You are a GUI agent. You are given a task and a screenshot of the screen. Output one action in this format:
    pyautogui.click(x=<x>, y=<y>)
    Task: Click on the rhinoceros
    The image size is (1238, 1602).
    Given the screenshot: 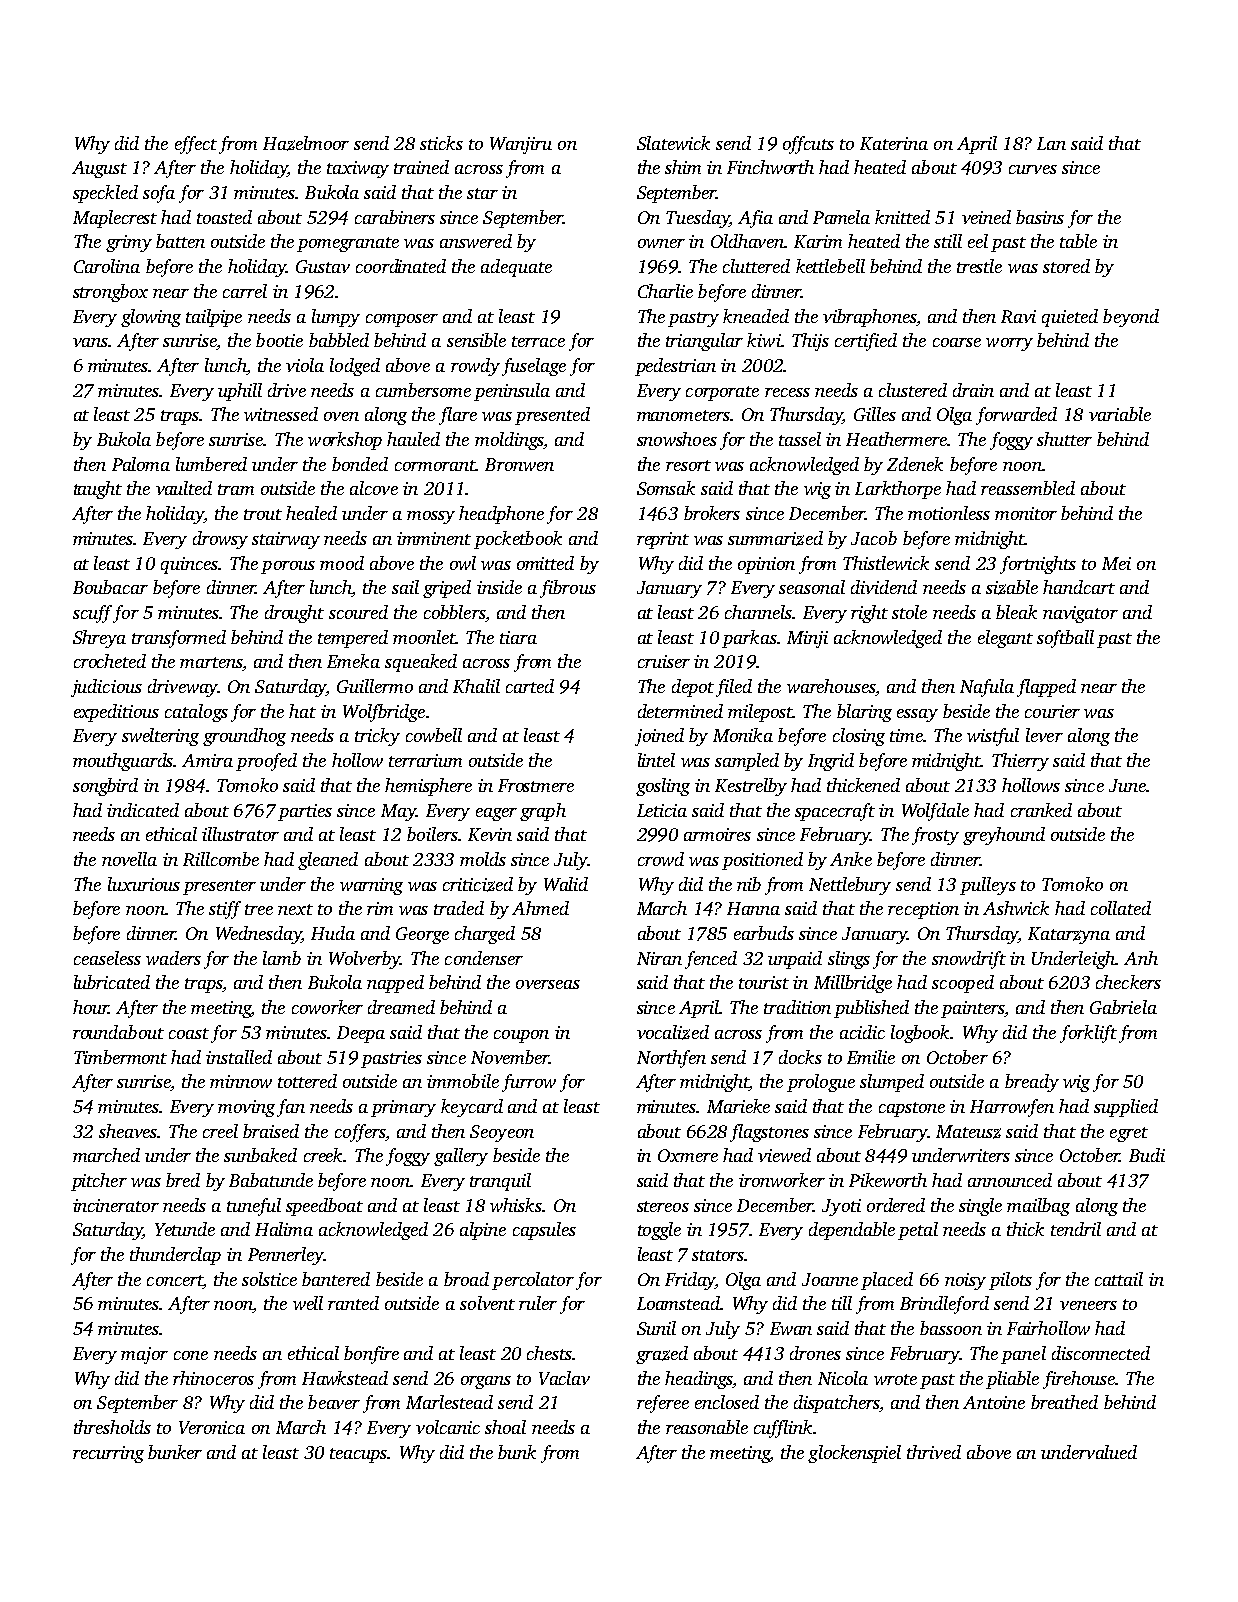 What is the action you would take?
    pyautogui.click(x=213, y=1378)
